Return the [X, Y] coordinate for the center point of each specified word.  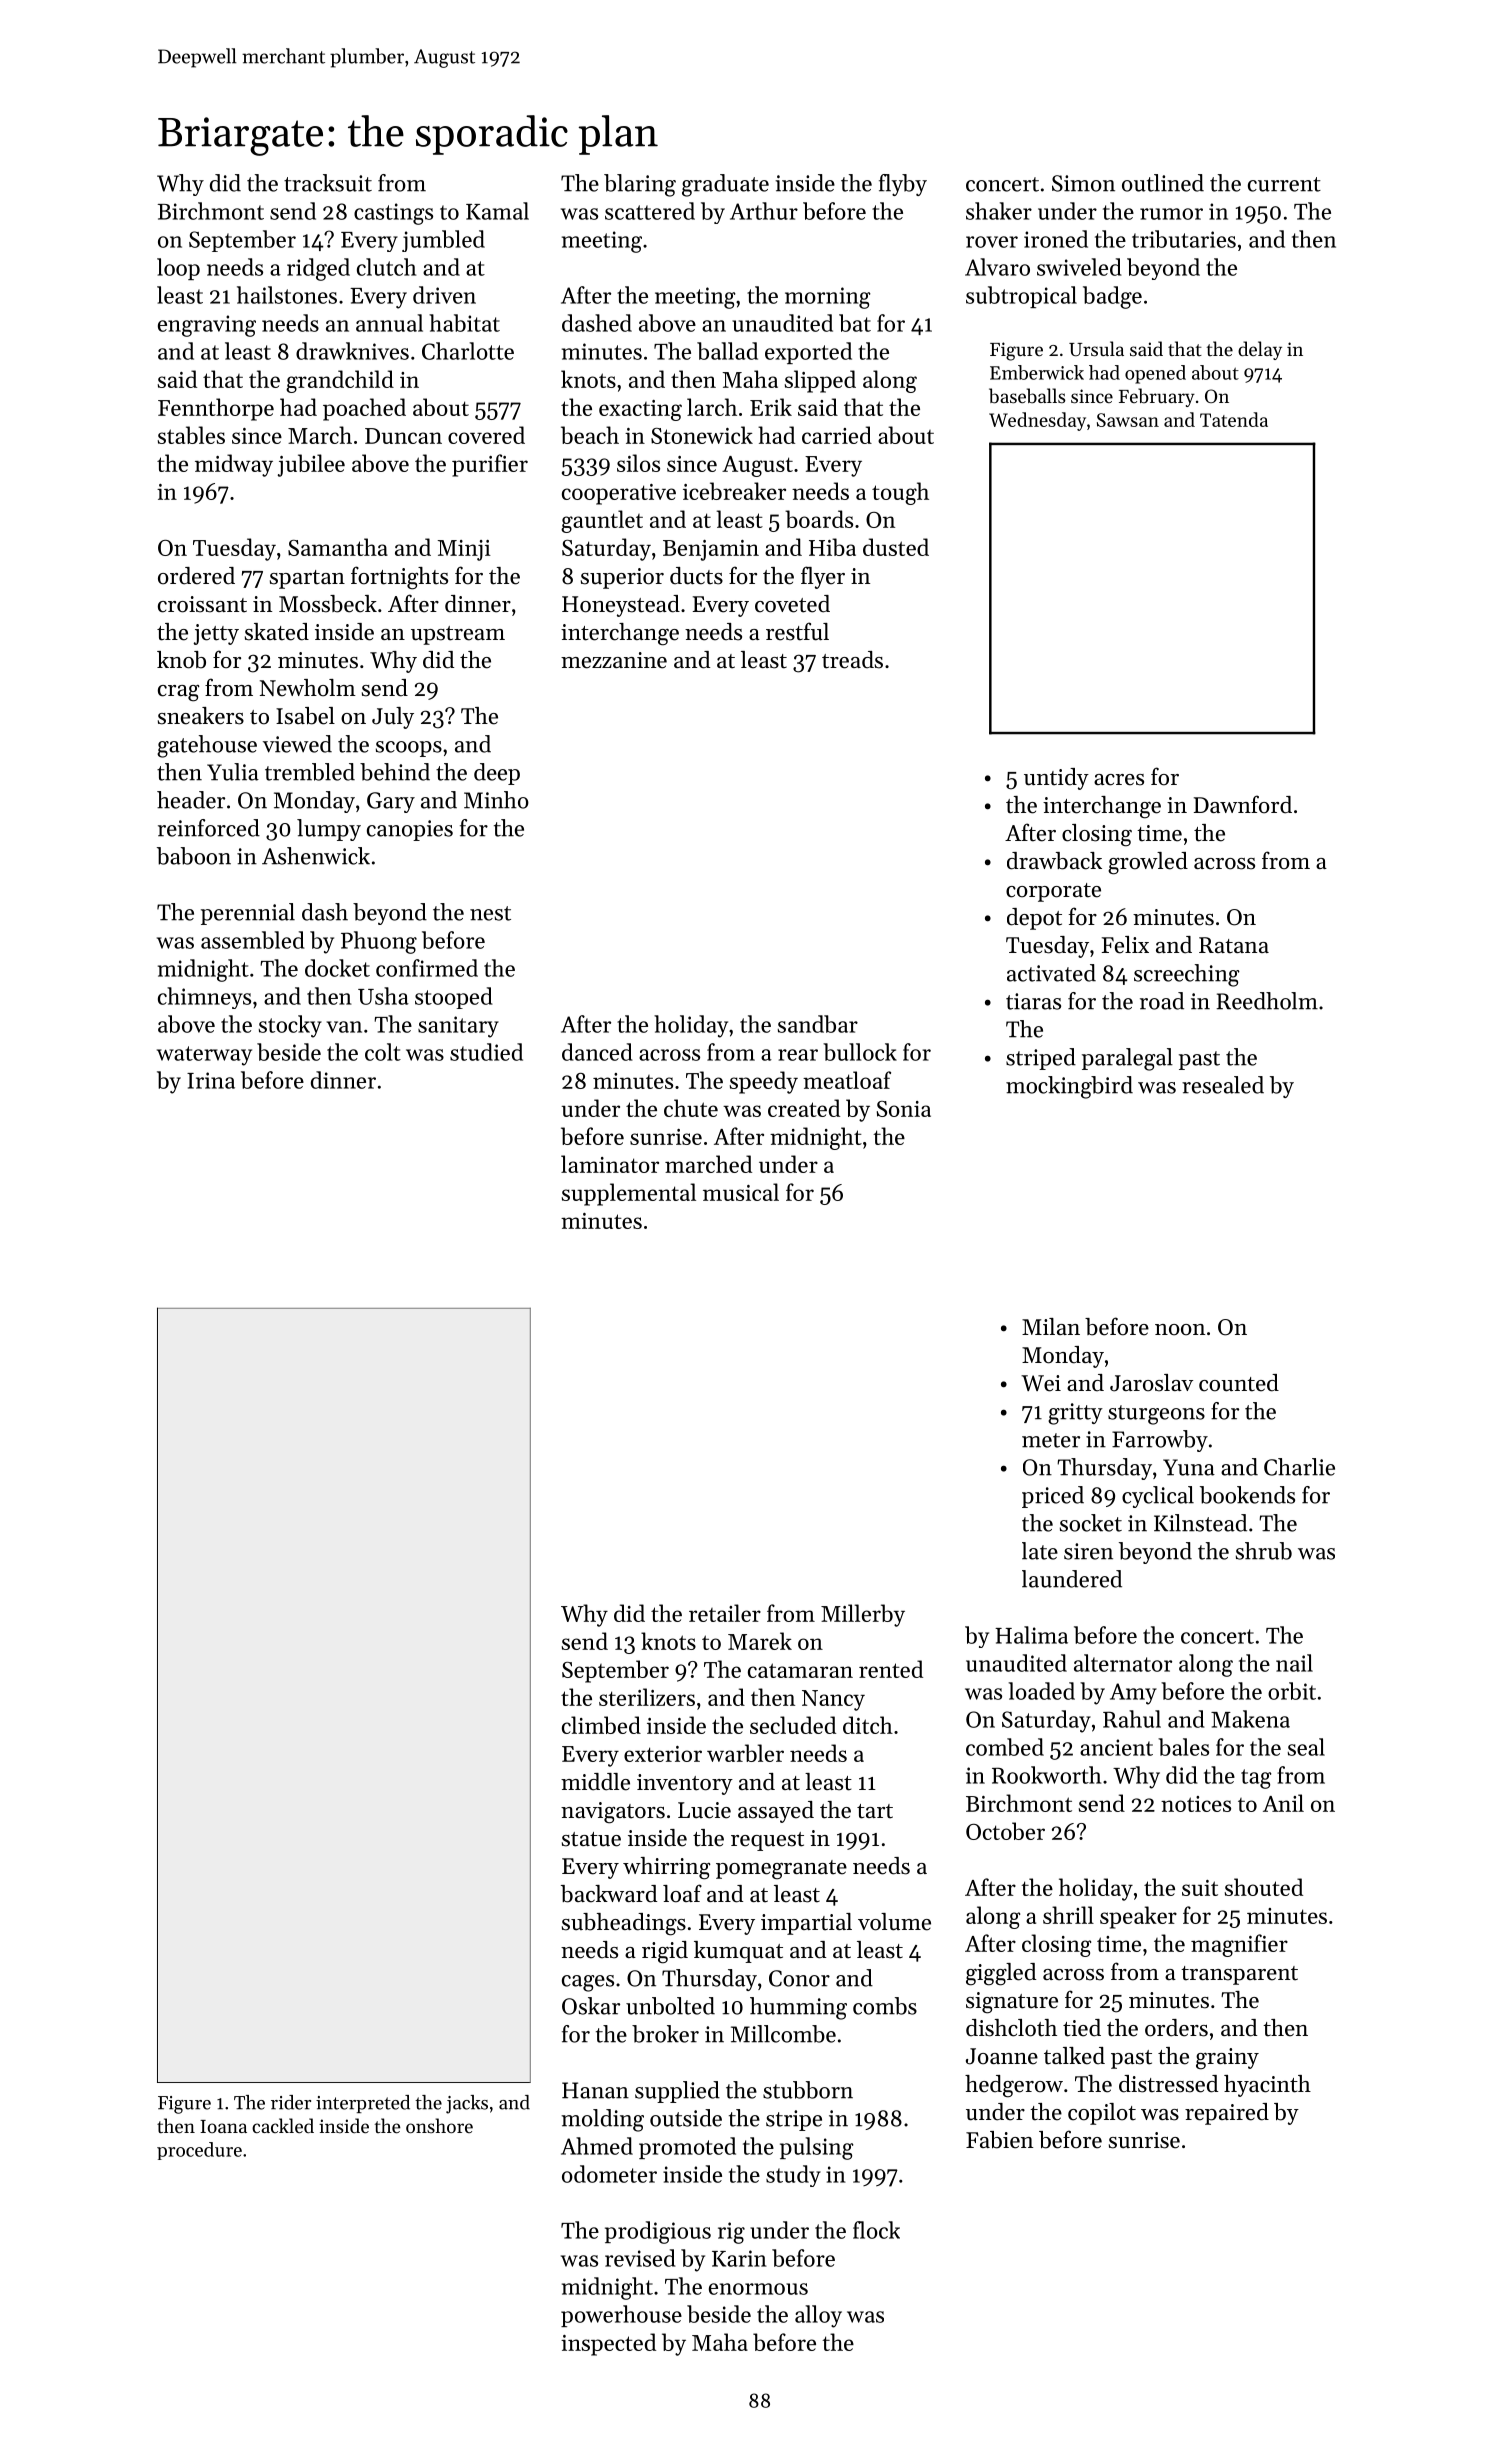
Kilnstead [1200, 1523]
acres [1119, 780]
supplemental [629, 1194]
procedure [199, 2151]
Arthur [764, 211]
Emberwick [1037, 372]
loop [178, 269]
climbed [601, 1725]
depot [1034, 919]
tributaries [1184, 239]
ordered [196, 576]
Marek [760, 1641]
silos [638, 463]
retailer [725, 1613]
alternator [1123, 1663]
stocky [290, 1026]
